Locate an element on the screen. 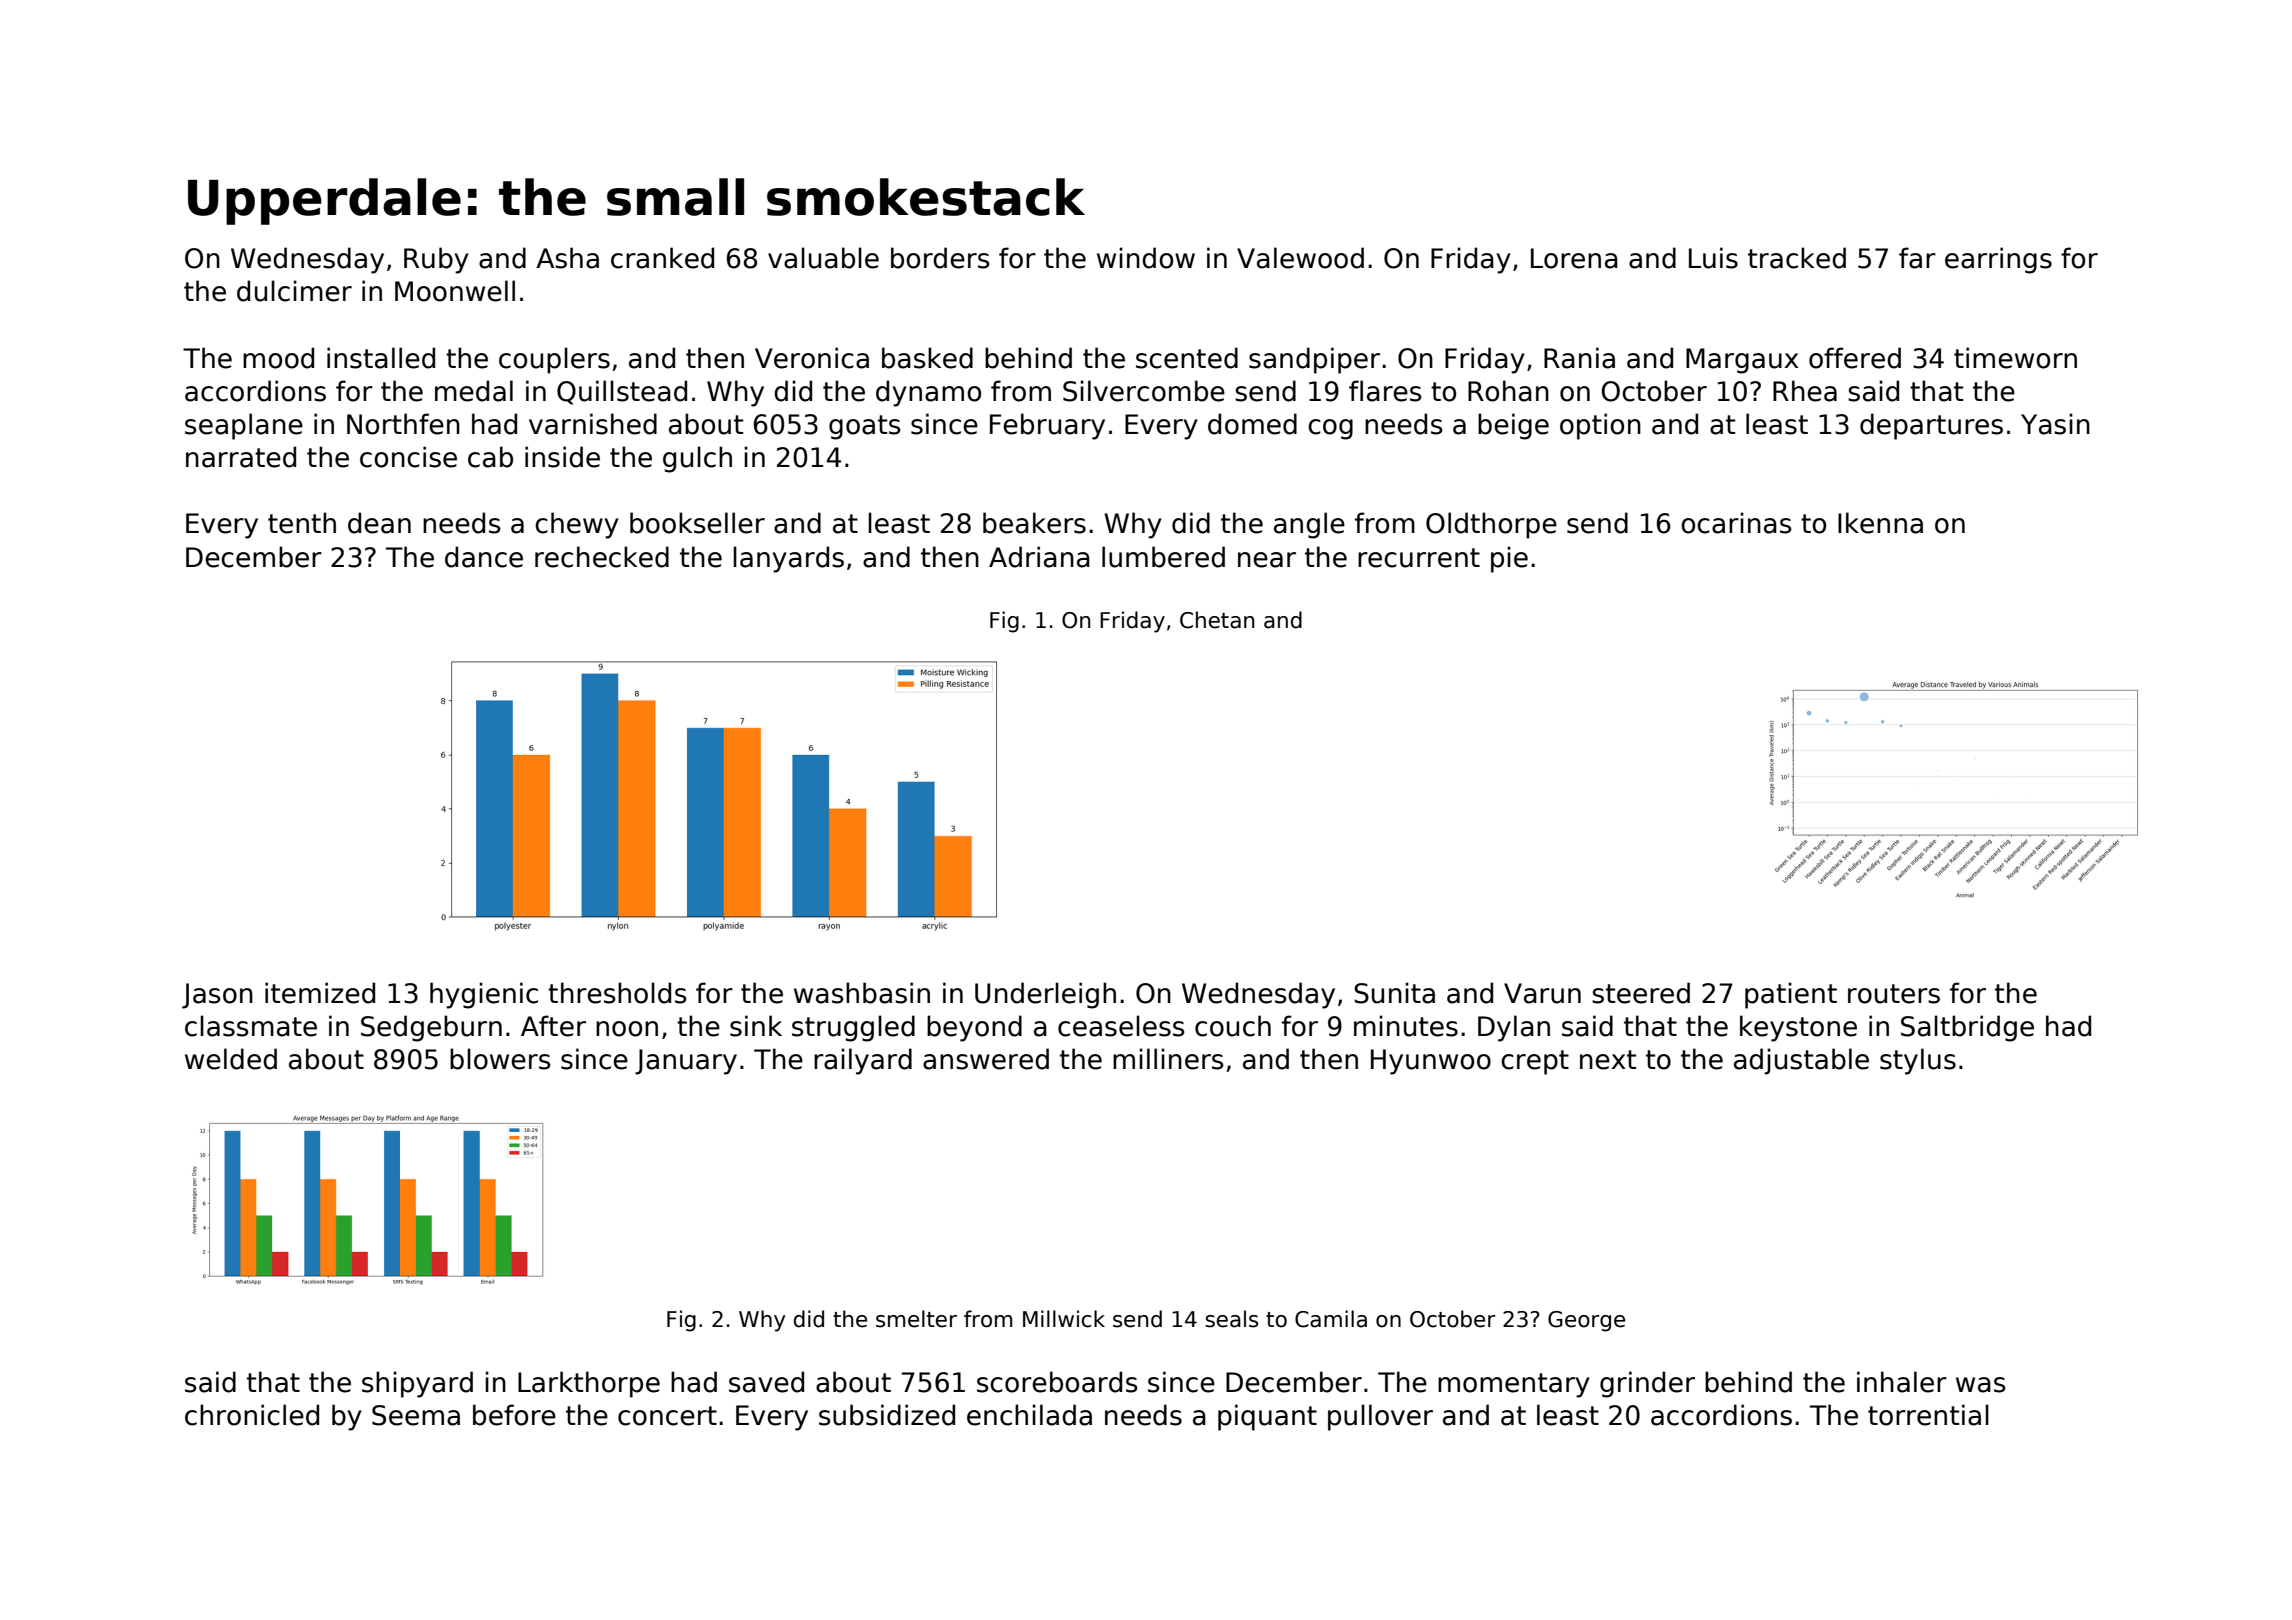 The width and height of the screenshot is (2292, 1620). Sedgeburn is located at coordinates (431, 1028).
